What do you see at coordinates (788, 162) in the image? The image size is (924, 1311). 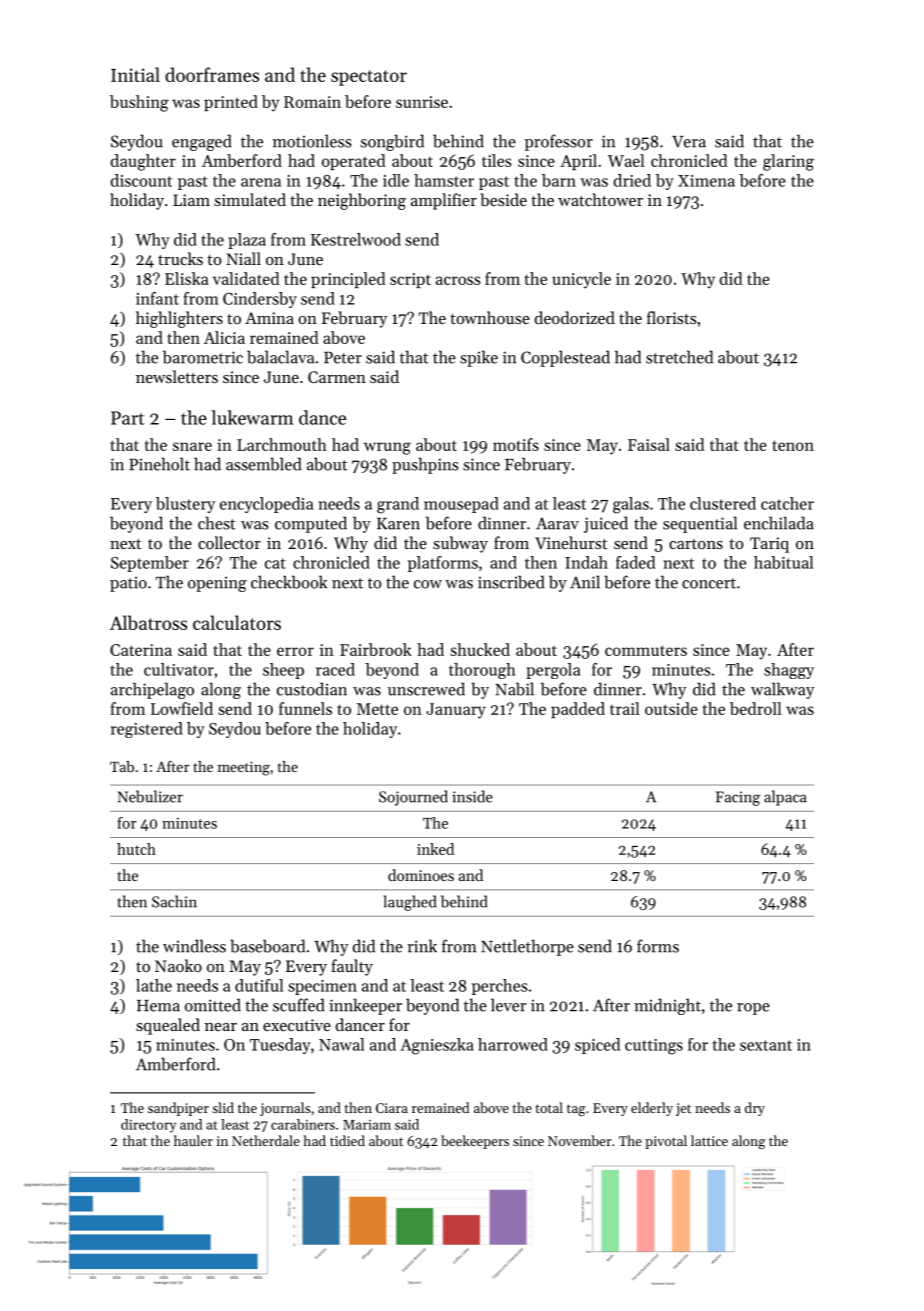 I see `glaring` at bounding box center [788, 162].
